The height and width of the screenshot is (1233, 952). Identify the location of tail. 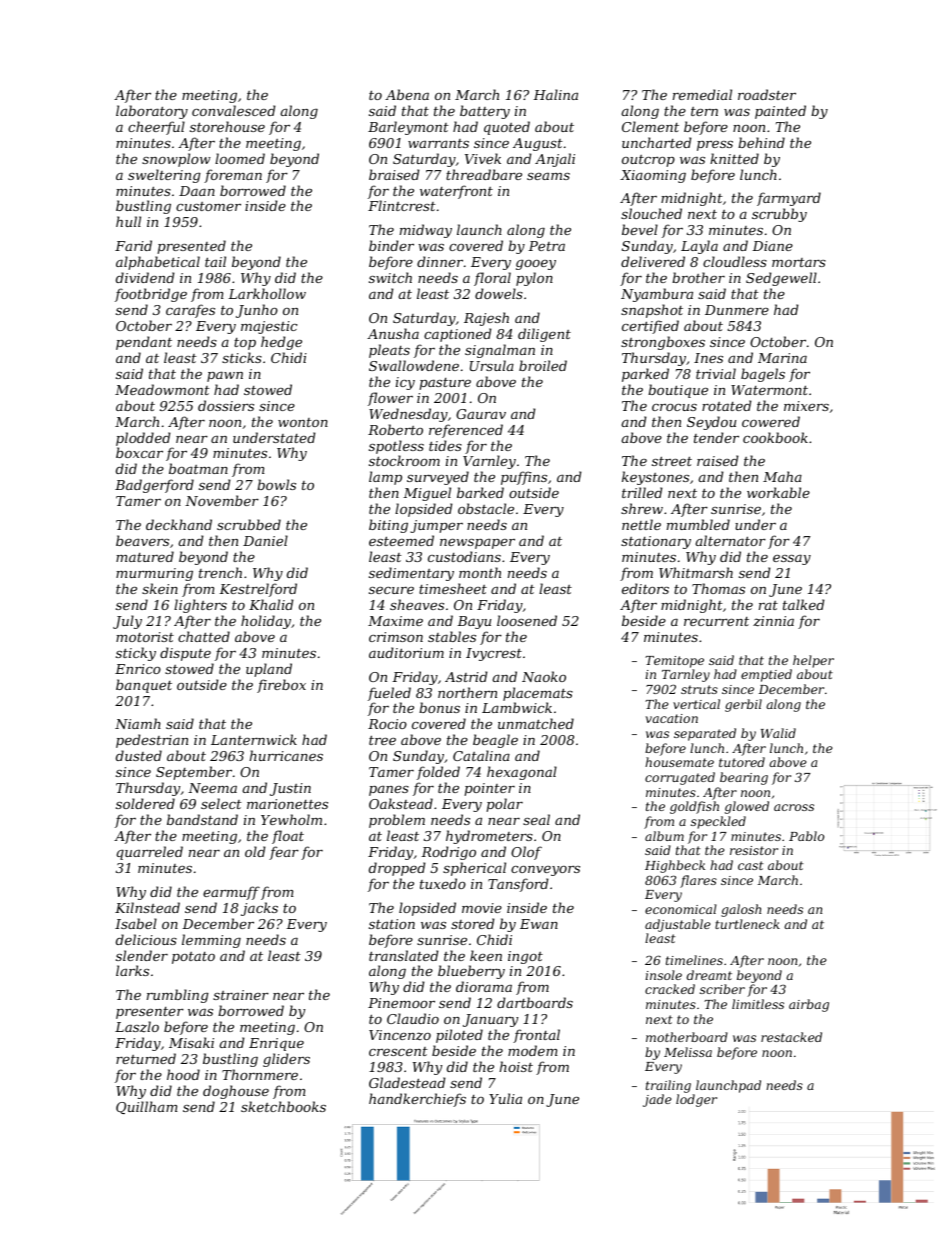
(215, 261).
